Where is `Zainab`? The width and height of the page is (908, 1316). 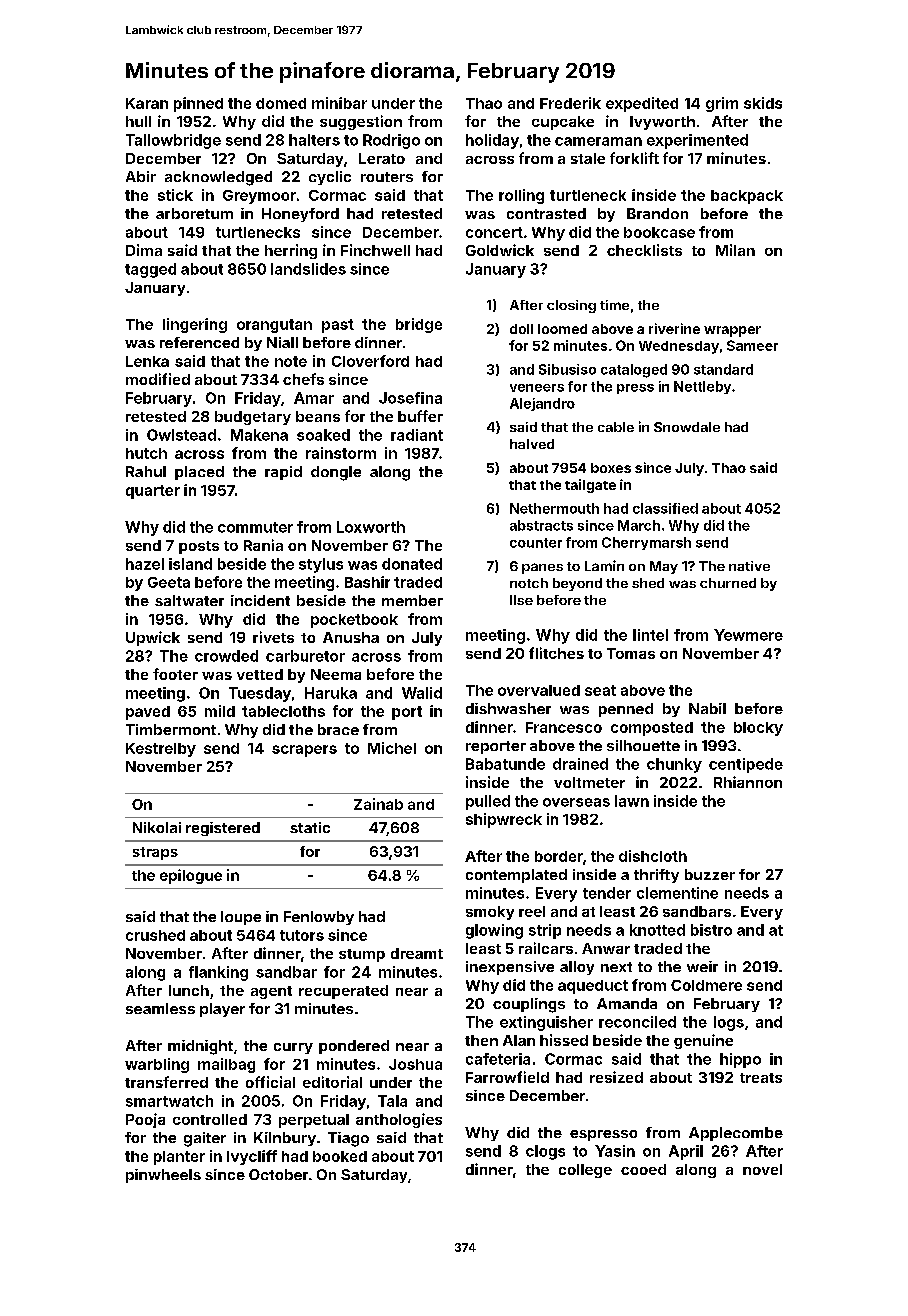
Zainab is located at coordinates (378, 804).
